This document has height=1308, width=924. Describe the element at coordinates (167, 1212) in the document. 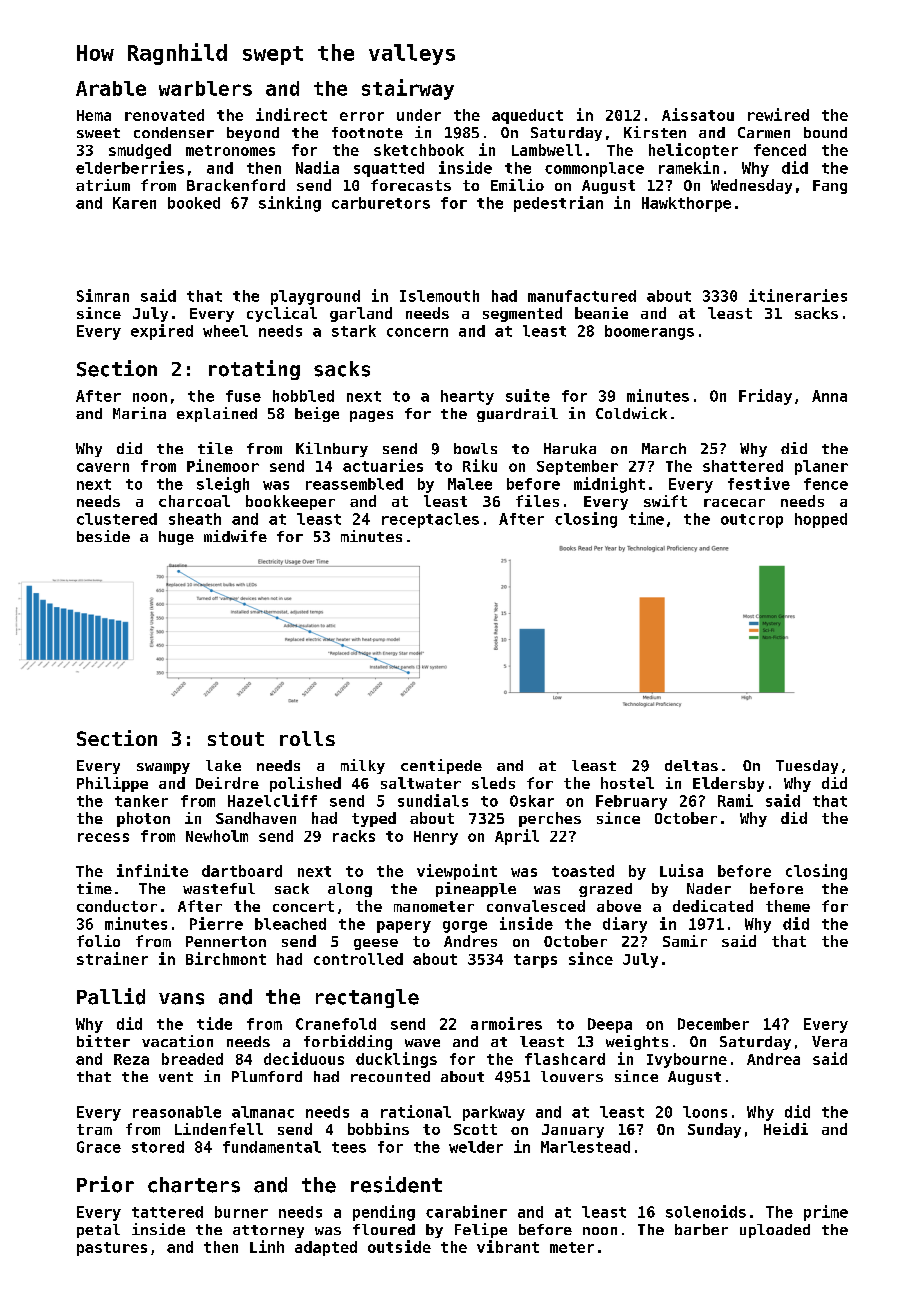

I see `tattered` at that location.
